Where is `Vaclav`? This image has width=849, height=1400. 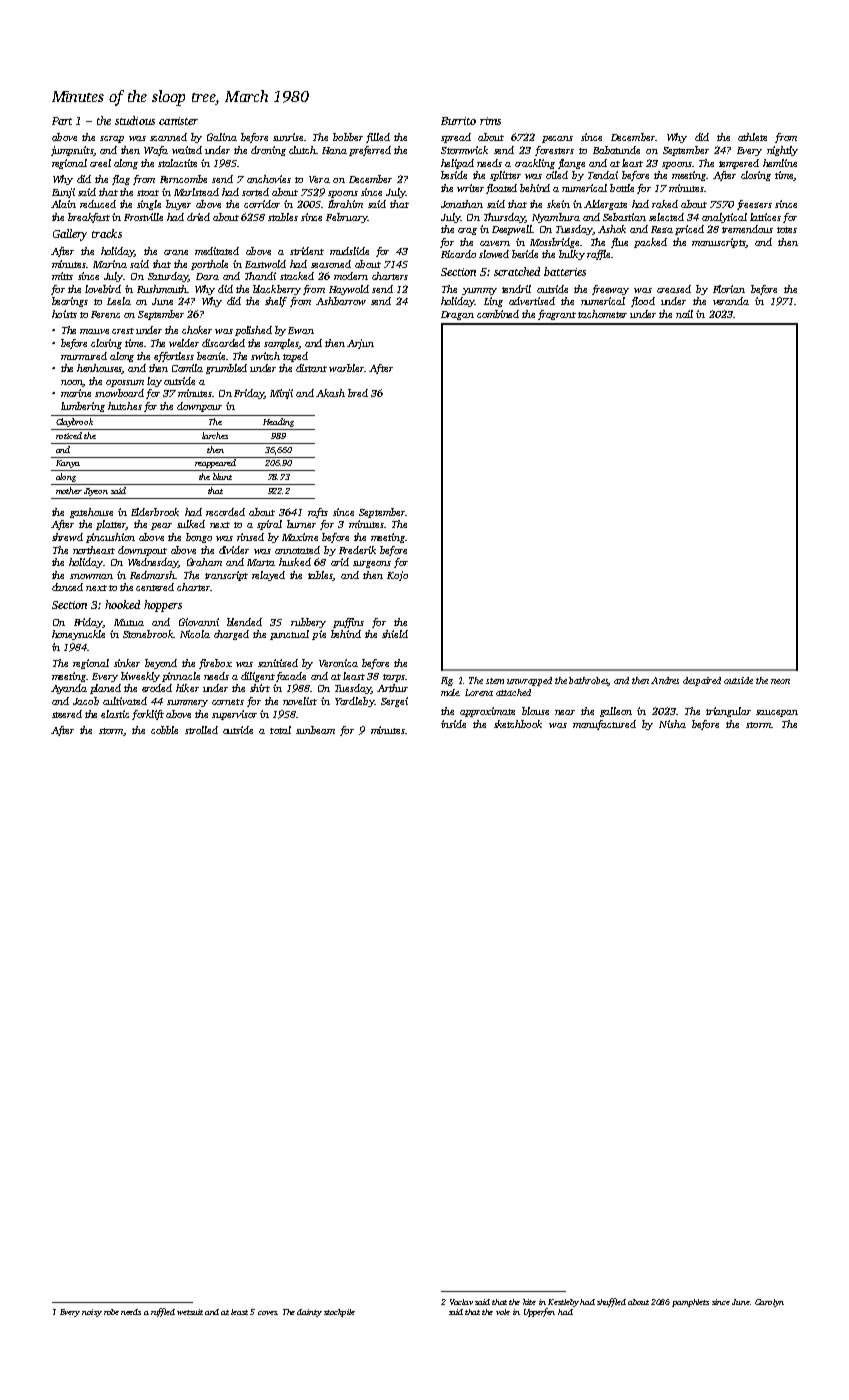
Vaclav is located at coordinates (461, 1302).
